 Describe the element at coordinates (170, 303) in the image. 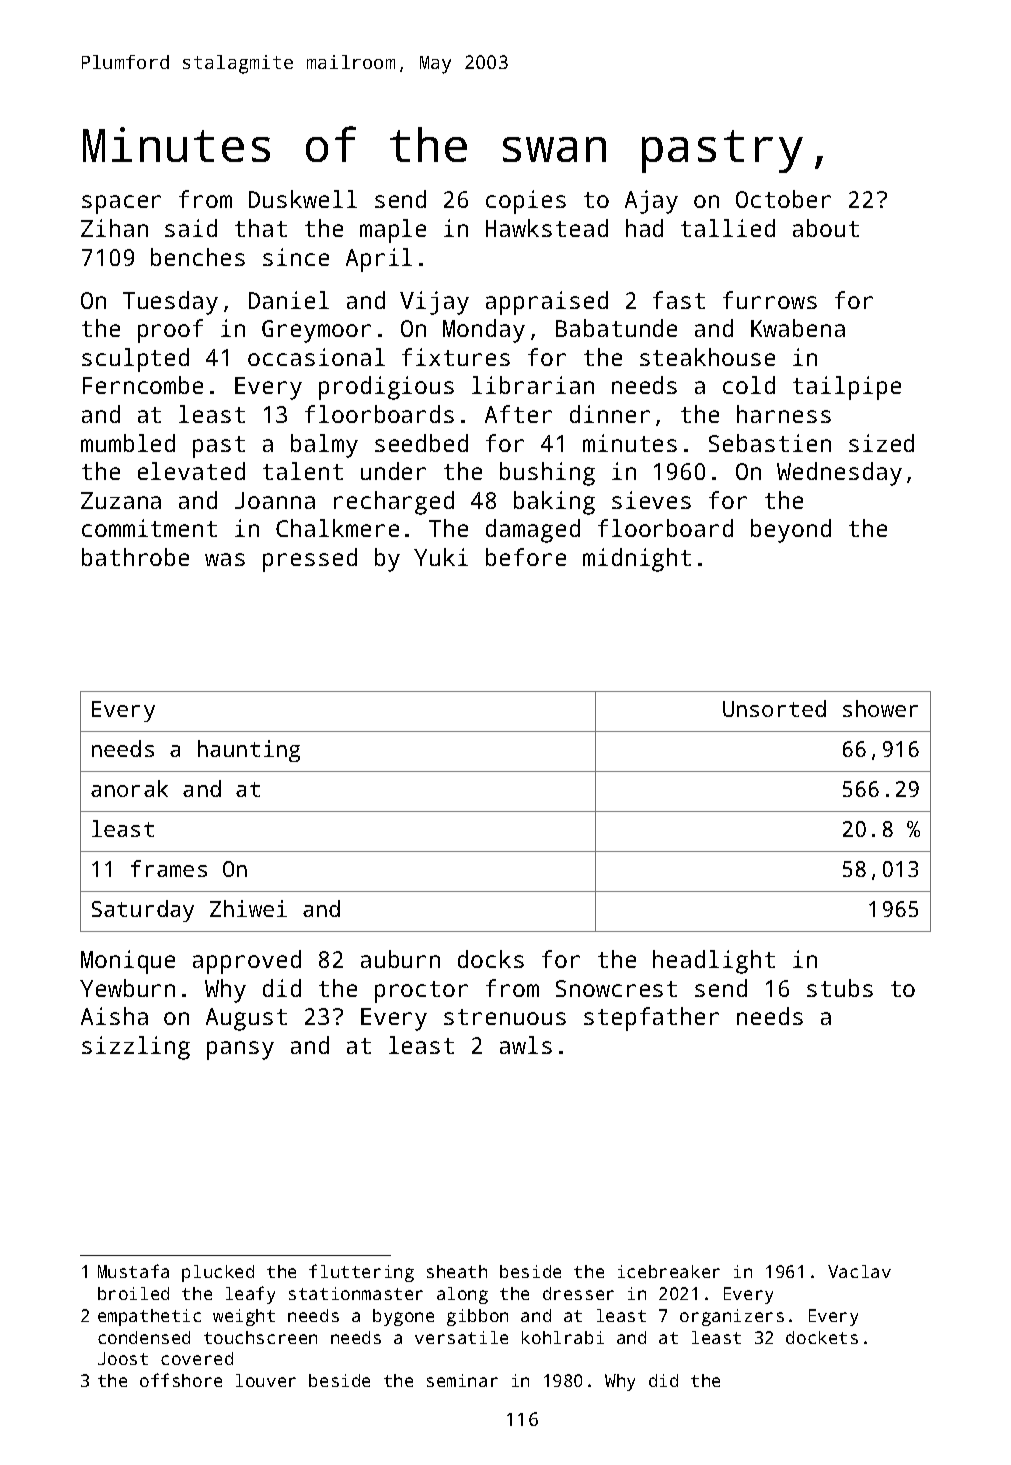

I see `Tuesday` at that location.
